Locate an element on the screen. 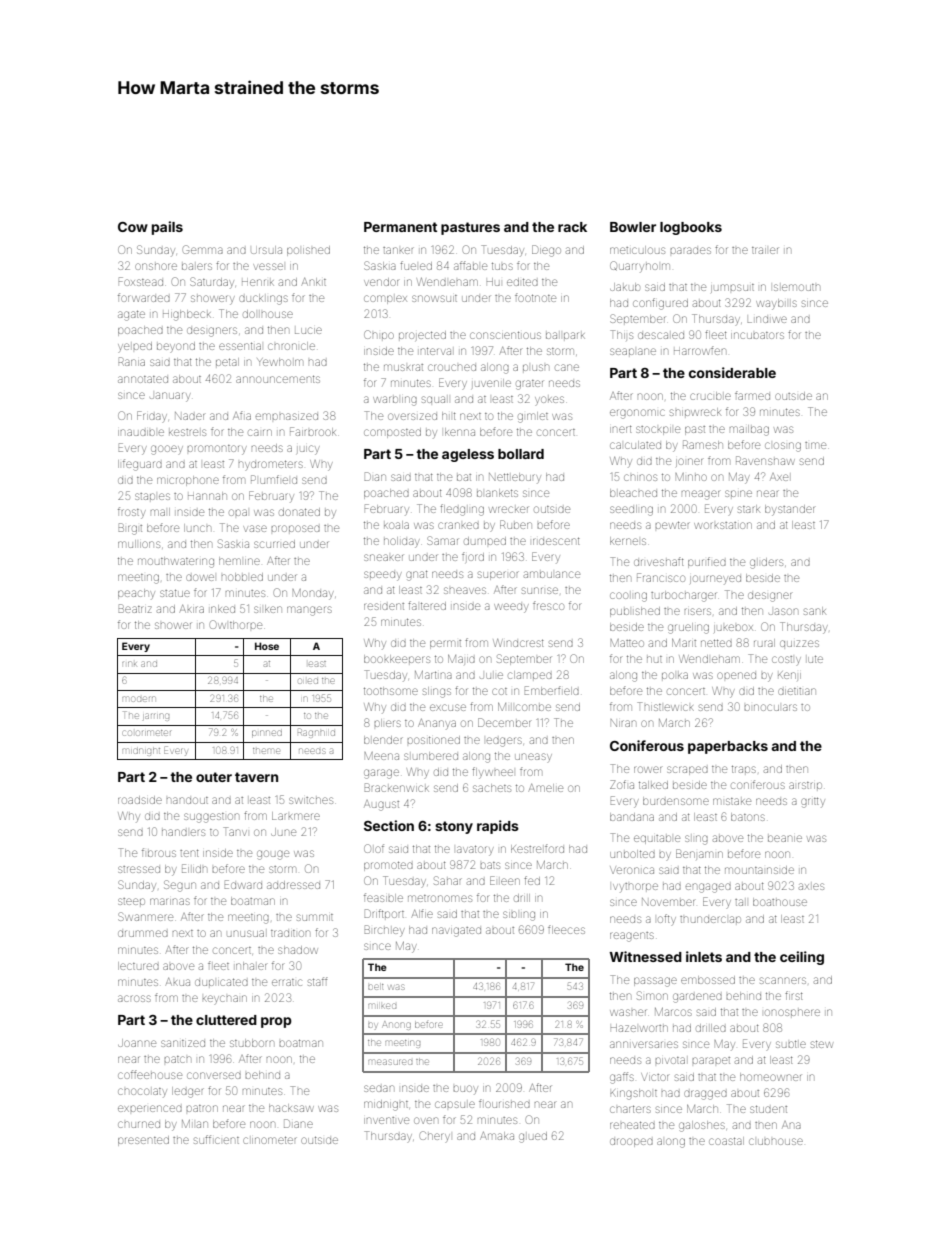  Windcrest is located at coordinates (518, 643).
